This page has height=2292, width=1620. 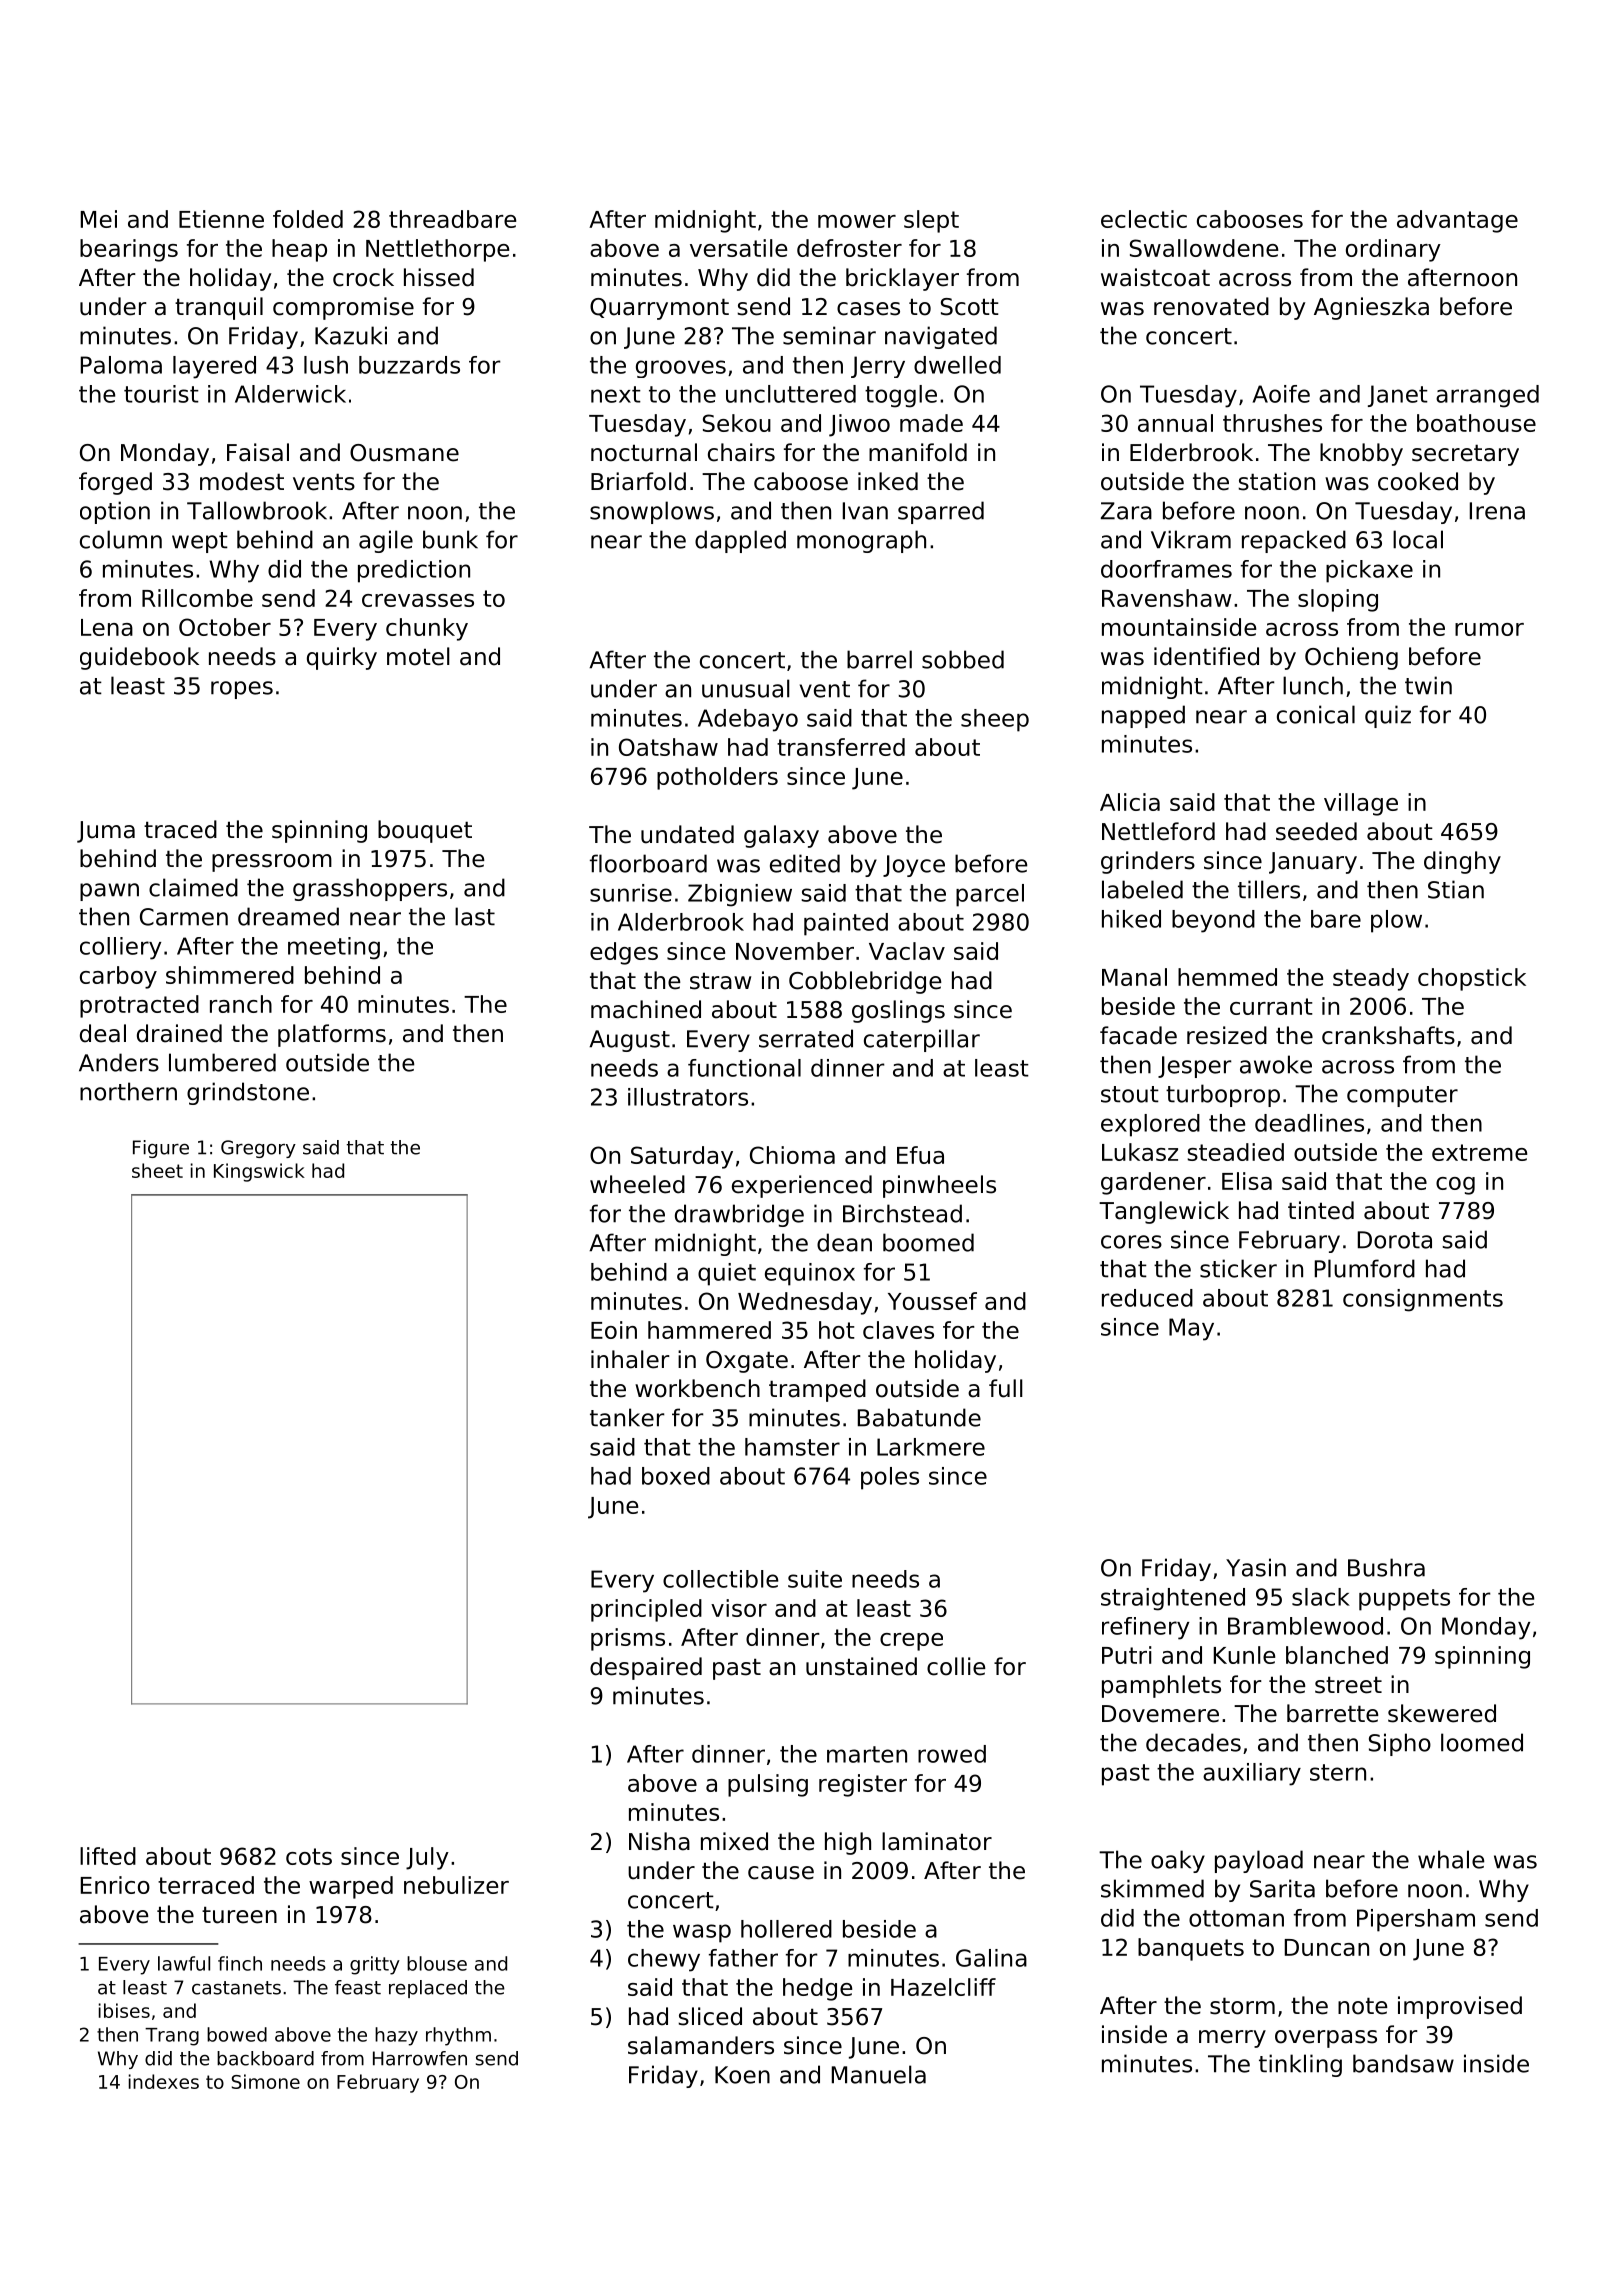 What do you see at coordinates (1423, 1300) in the page?
I see `consignments` at bounding box center [1423, 1300].
